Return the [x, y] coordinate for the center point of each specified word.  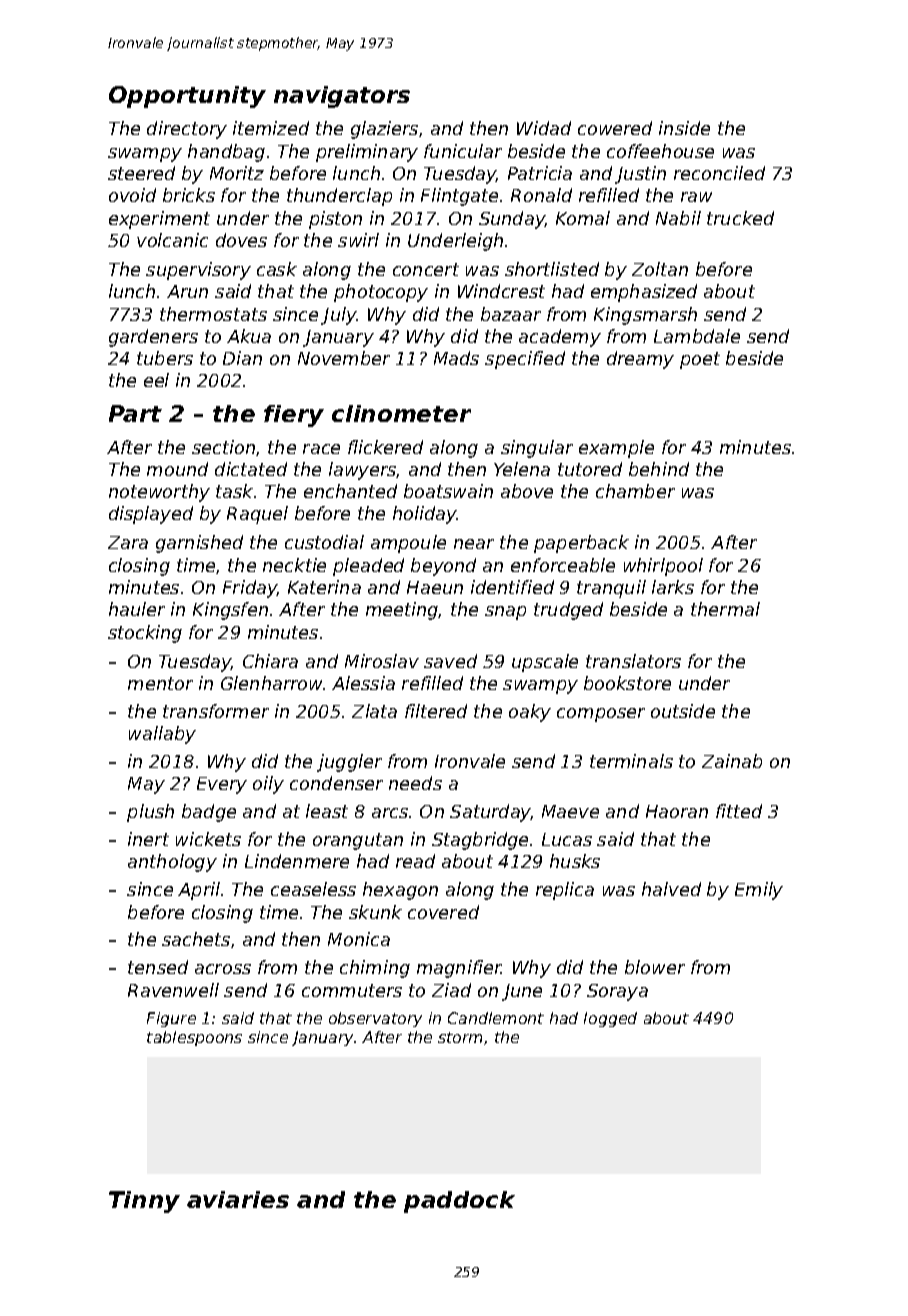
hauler [137, 609]
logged [610, 1019]
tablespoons [194, 1038]
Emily [759, 891]
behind [659, 469]
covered [443, 912]
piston [335, 220]
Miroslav [382, 661]
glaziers [384, 130]
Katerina [324, 587]
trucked [740, 218]
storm [460, 1037]
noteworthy [159, 493]
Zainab [732, 761]
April [199, 891]
